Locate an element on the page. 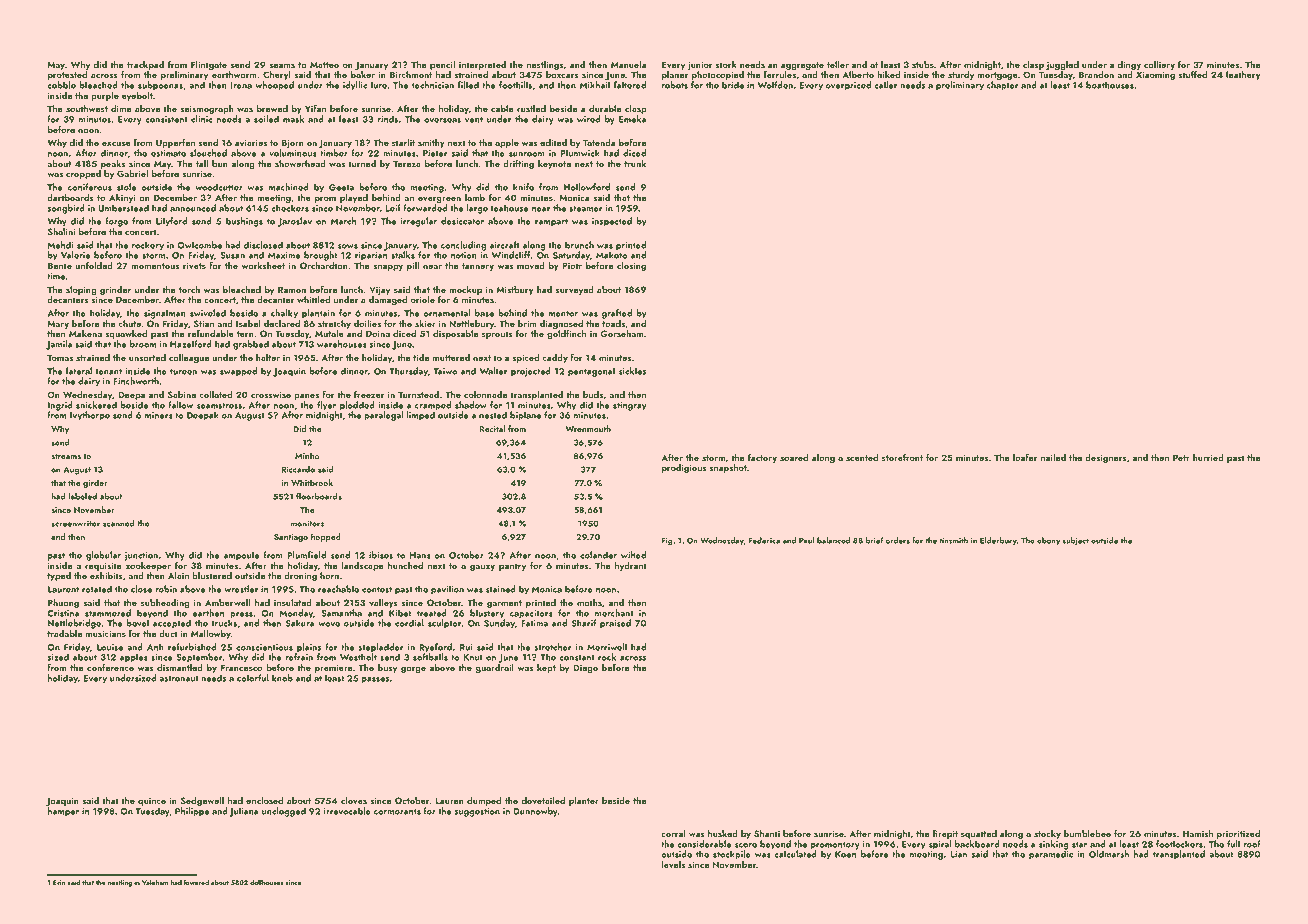  Hamish is located at coordinates (1198, 833).
